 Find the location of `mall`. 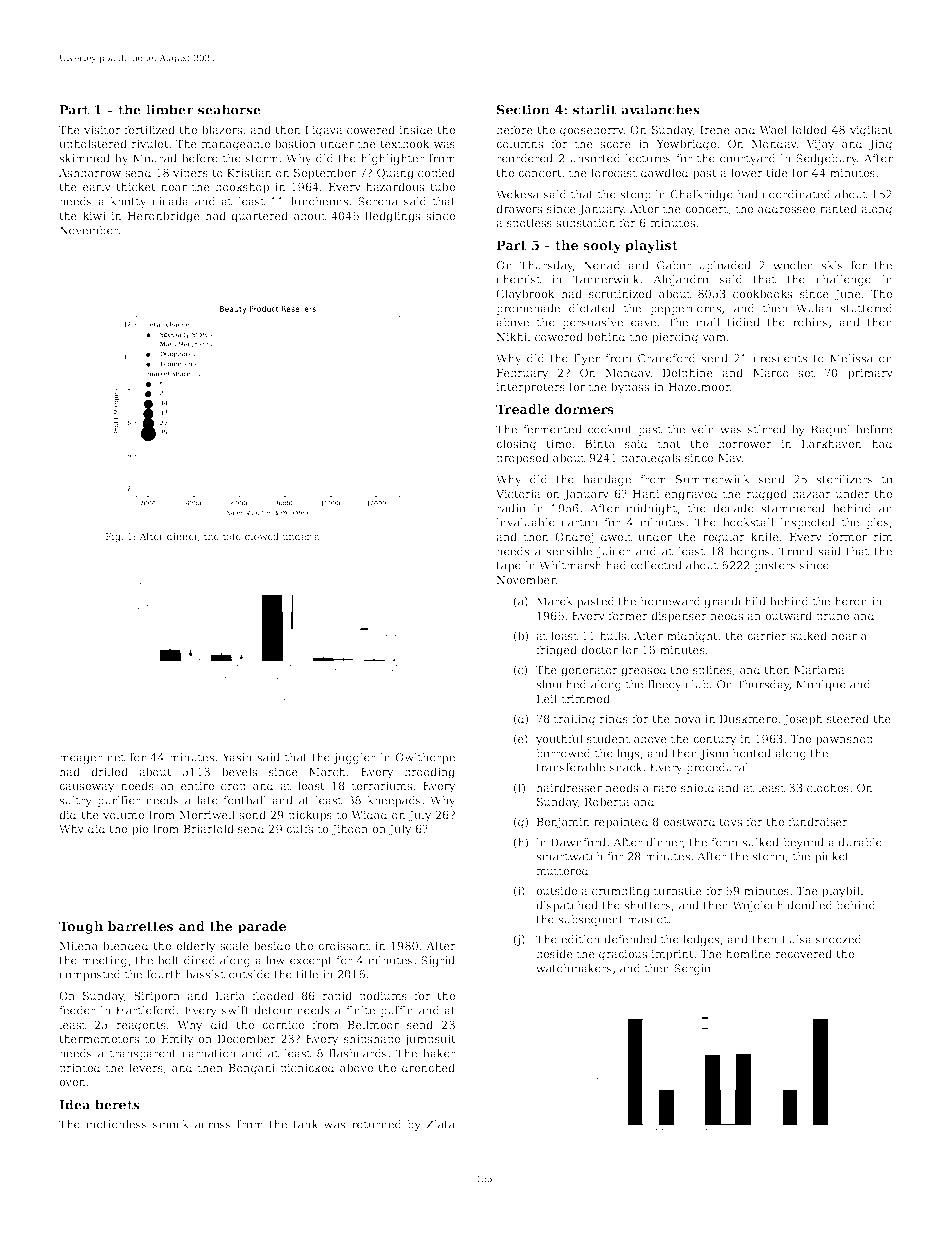

mall is located at coordinates (708, 322).
